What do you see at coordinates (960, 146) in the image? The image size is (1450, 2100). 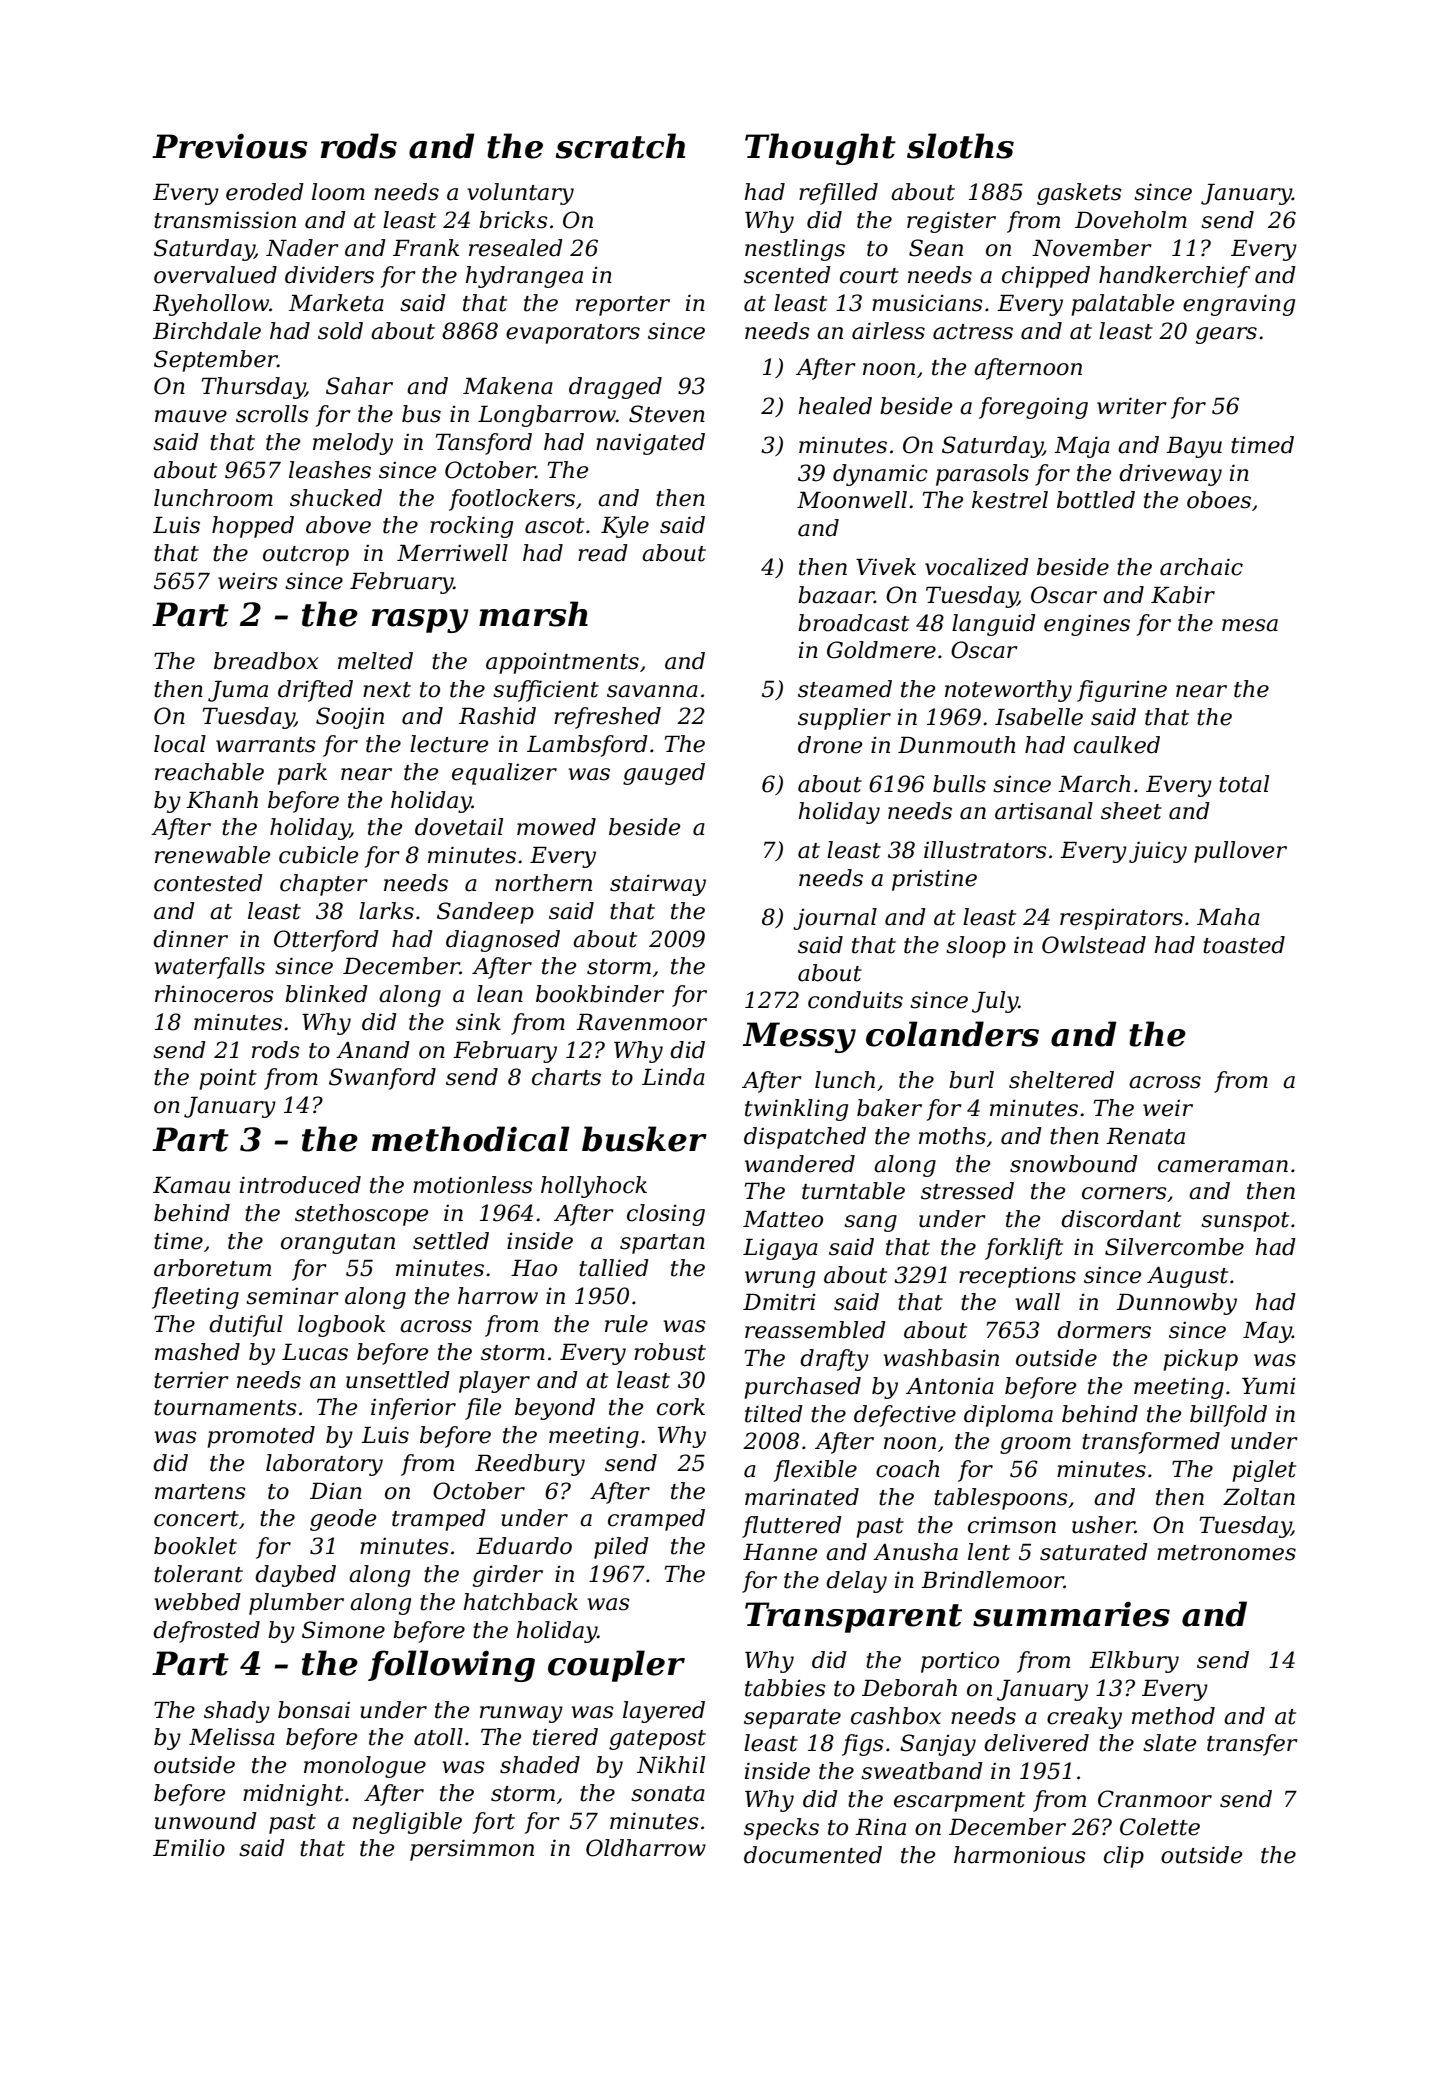 I see `sloths` at bounding box center [960, 146].
